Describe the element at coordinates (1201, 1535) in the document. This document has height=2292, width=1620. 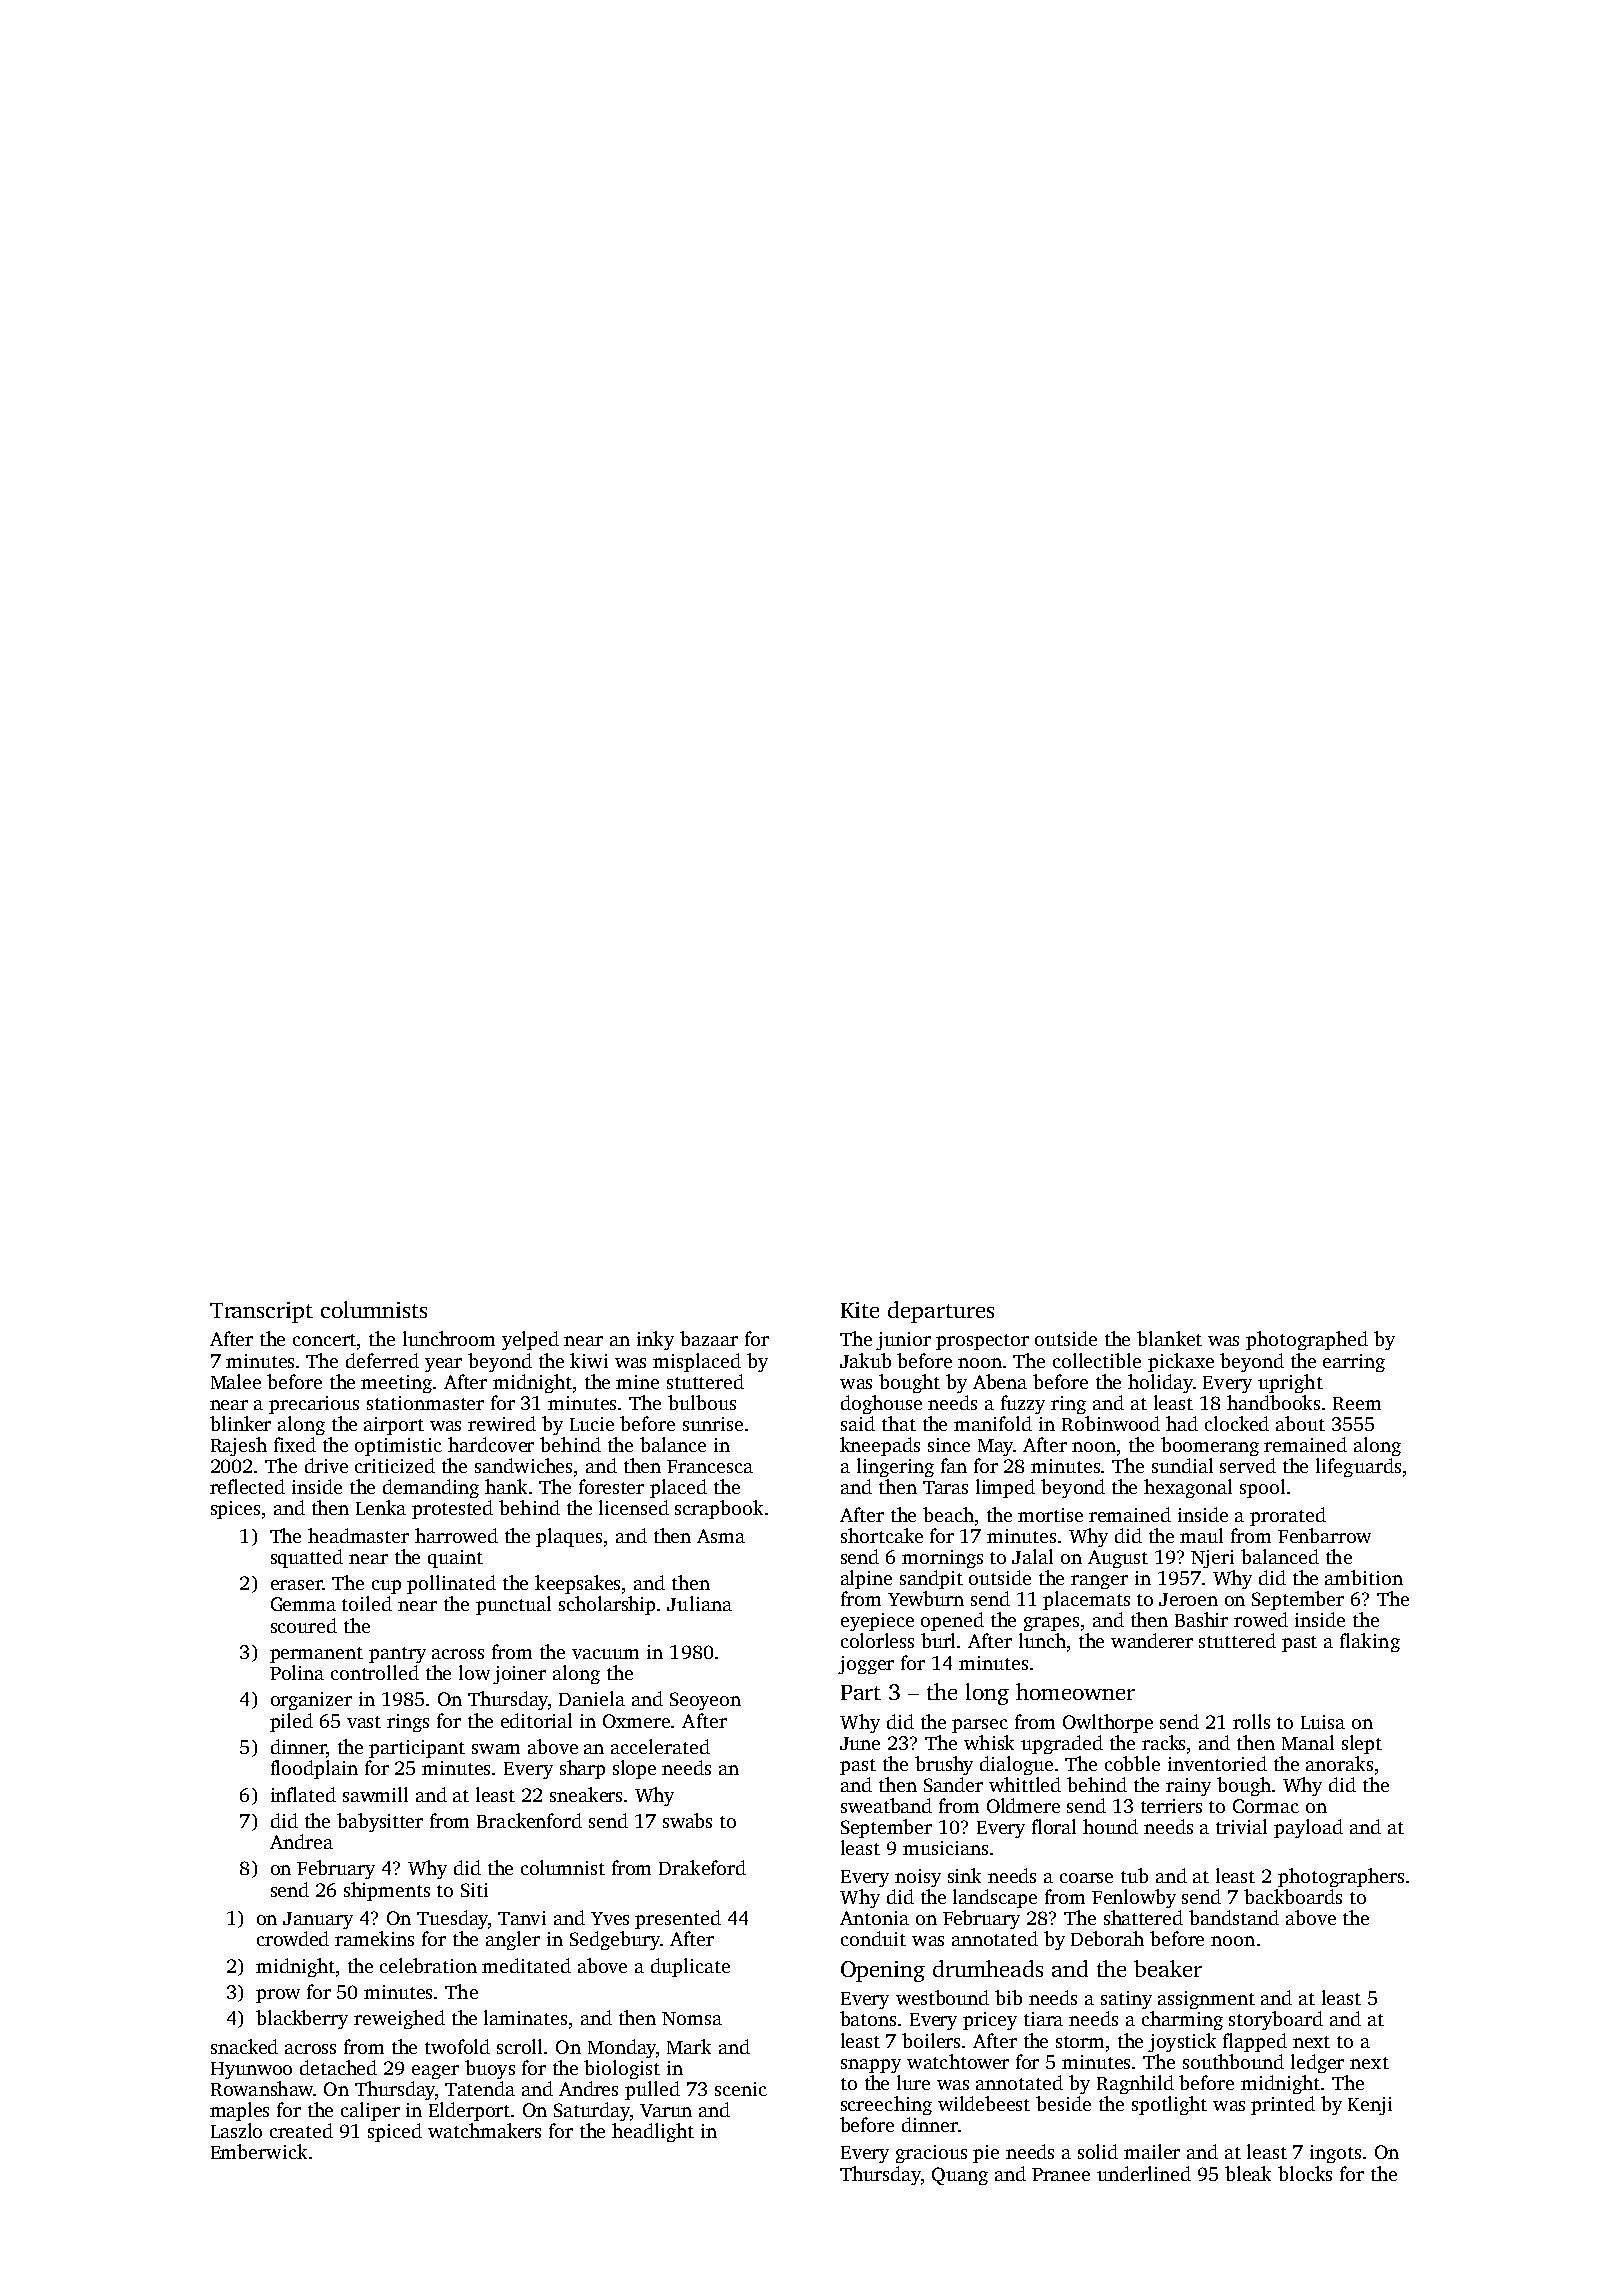
I see `maul` at that location.
